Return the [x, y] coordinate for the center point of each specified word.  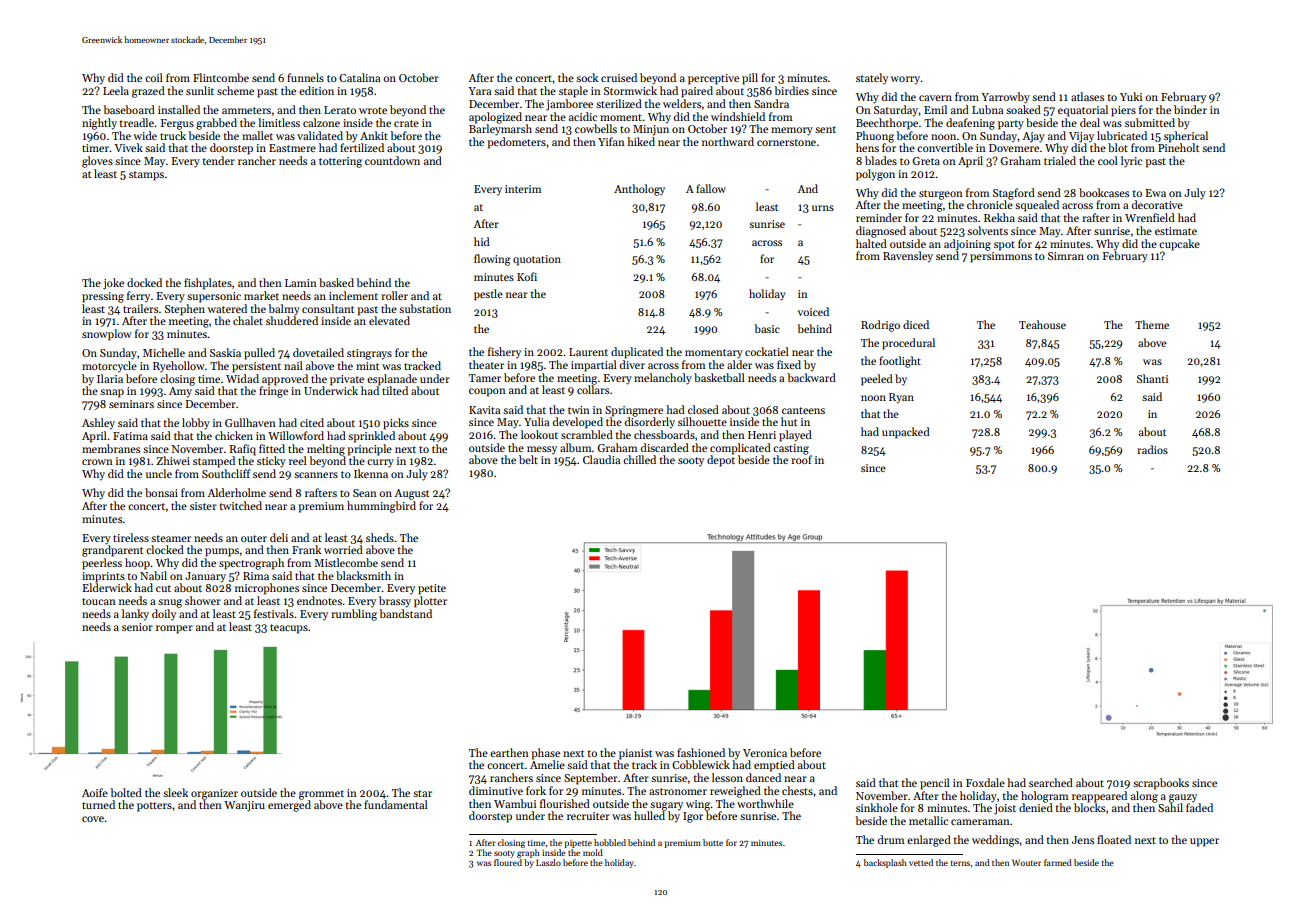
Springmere [634, 411]
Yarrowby [1005, 98]
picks [396, 424]
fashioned [701, 752]
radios [1152, 449]
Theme [1152, 324]
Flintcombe [221, 77]
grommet [321, 795]
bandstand [405, 613]
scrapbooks [1161, 784]
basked [336, 282]
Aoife [95, 792]
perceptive [713, 79]
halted [871, 243]
